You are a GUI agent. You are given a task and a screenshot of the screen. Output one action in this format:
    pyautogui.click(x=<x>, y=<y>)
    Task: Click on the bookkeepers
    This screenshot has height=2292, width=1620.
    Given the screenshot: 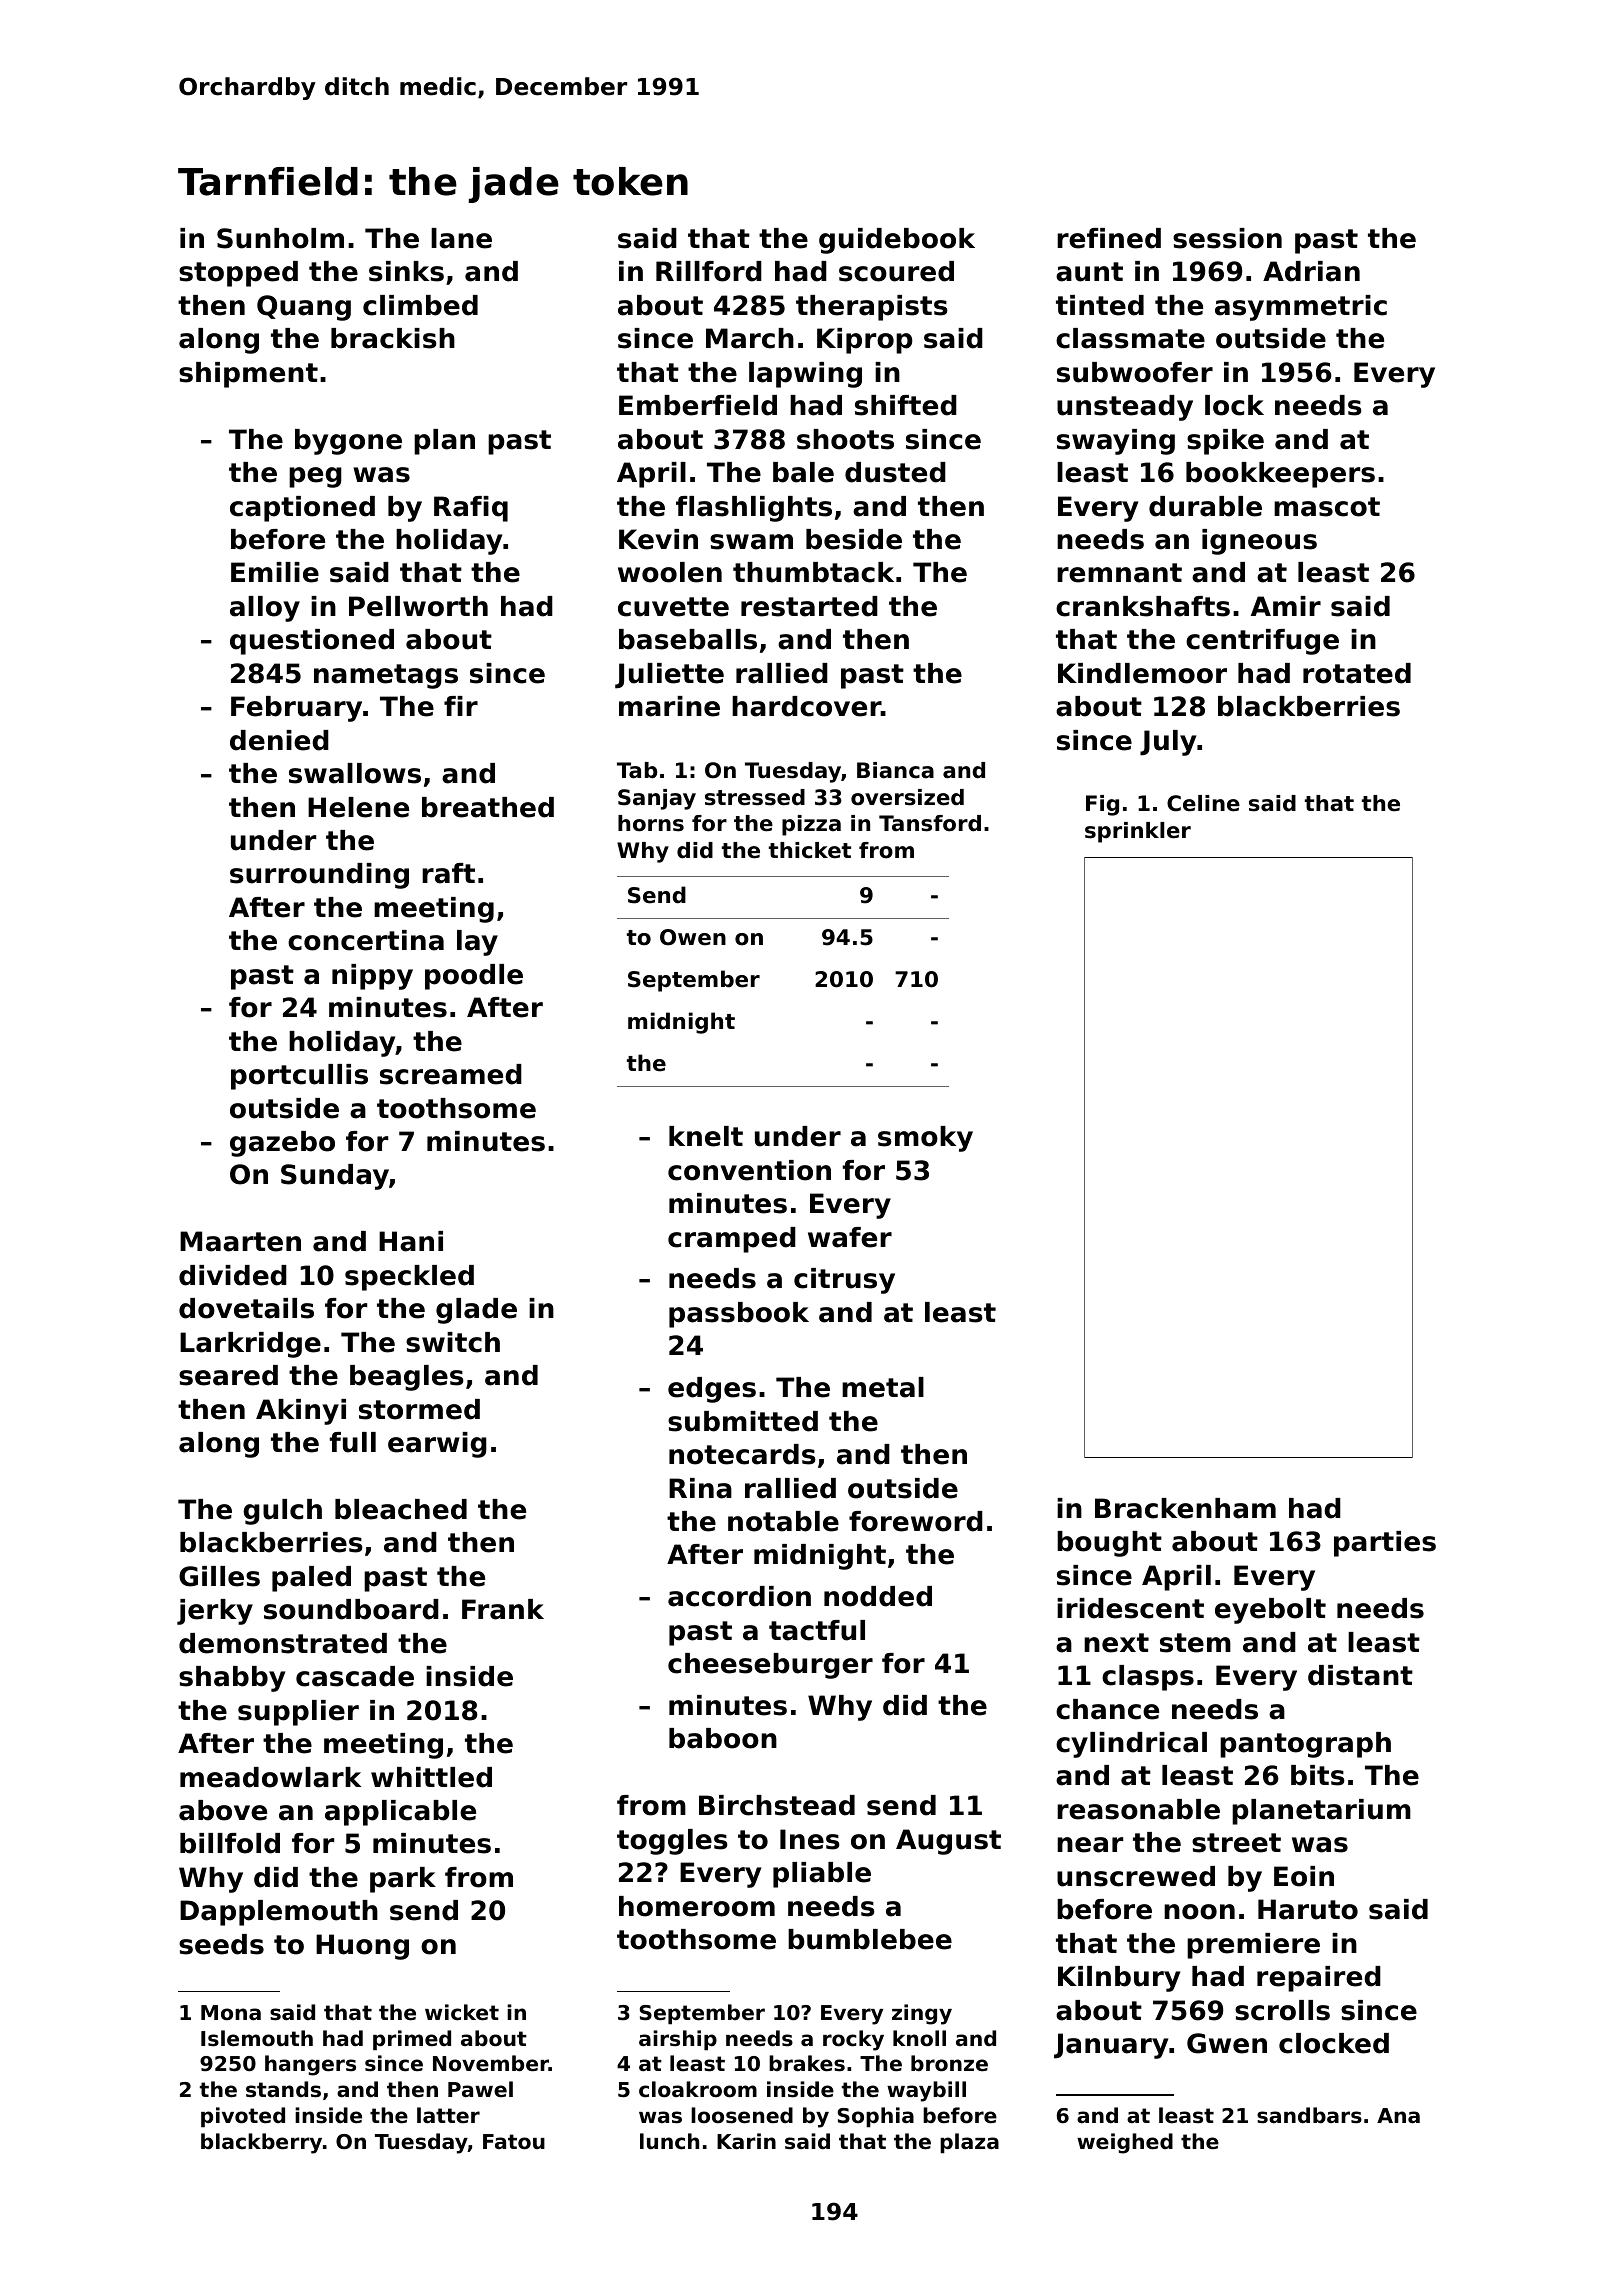 What is the action you would take?
    pyautogui.click(x=1280, y=475)
